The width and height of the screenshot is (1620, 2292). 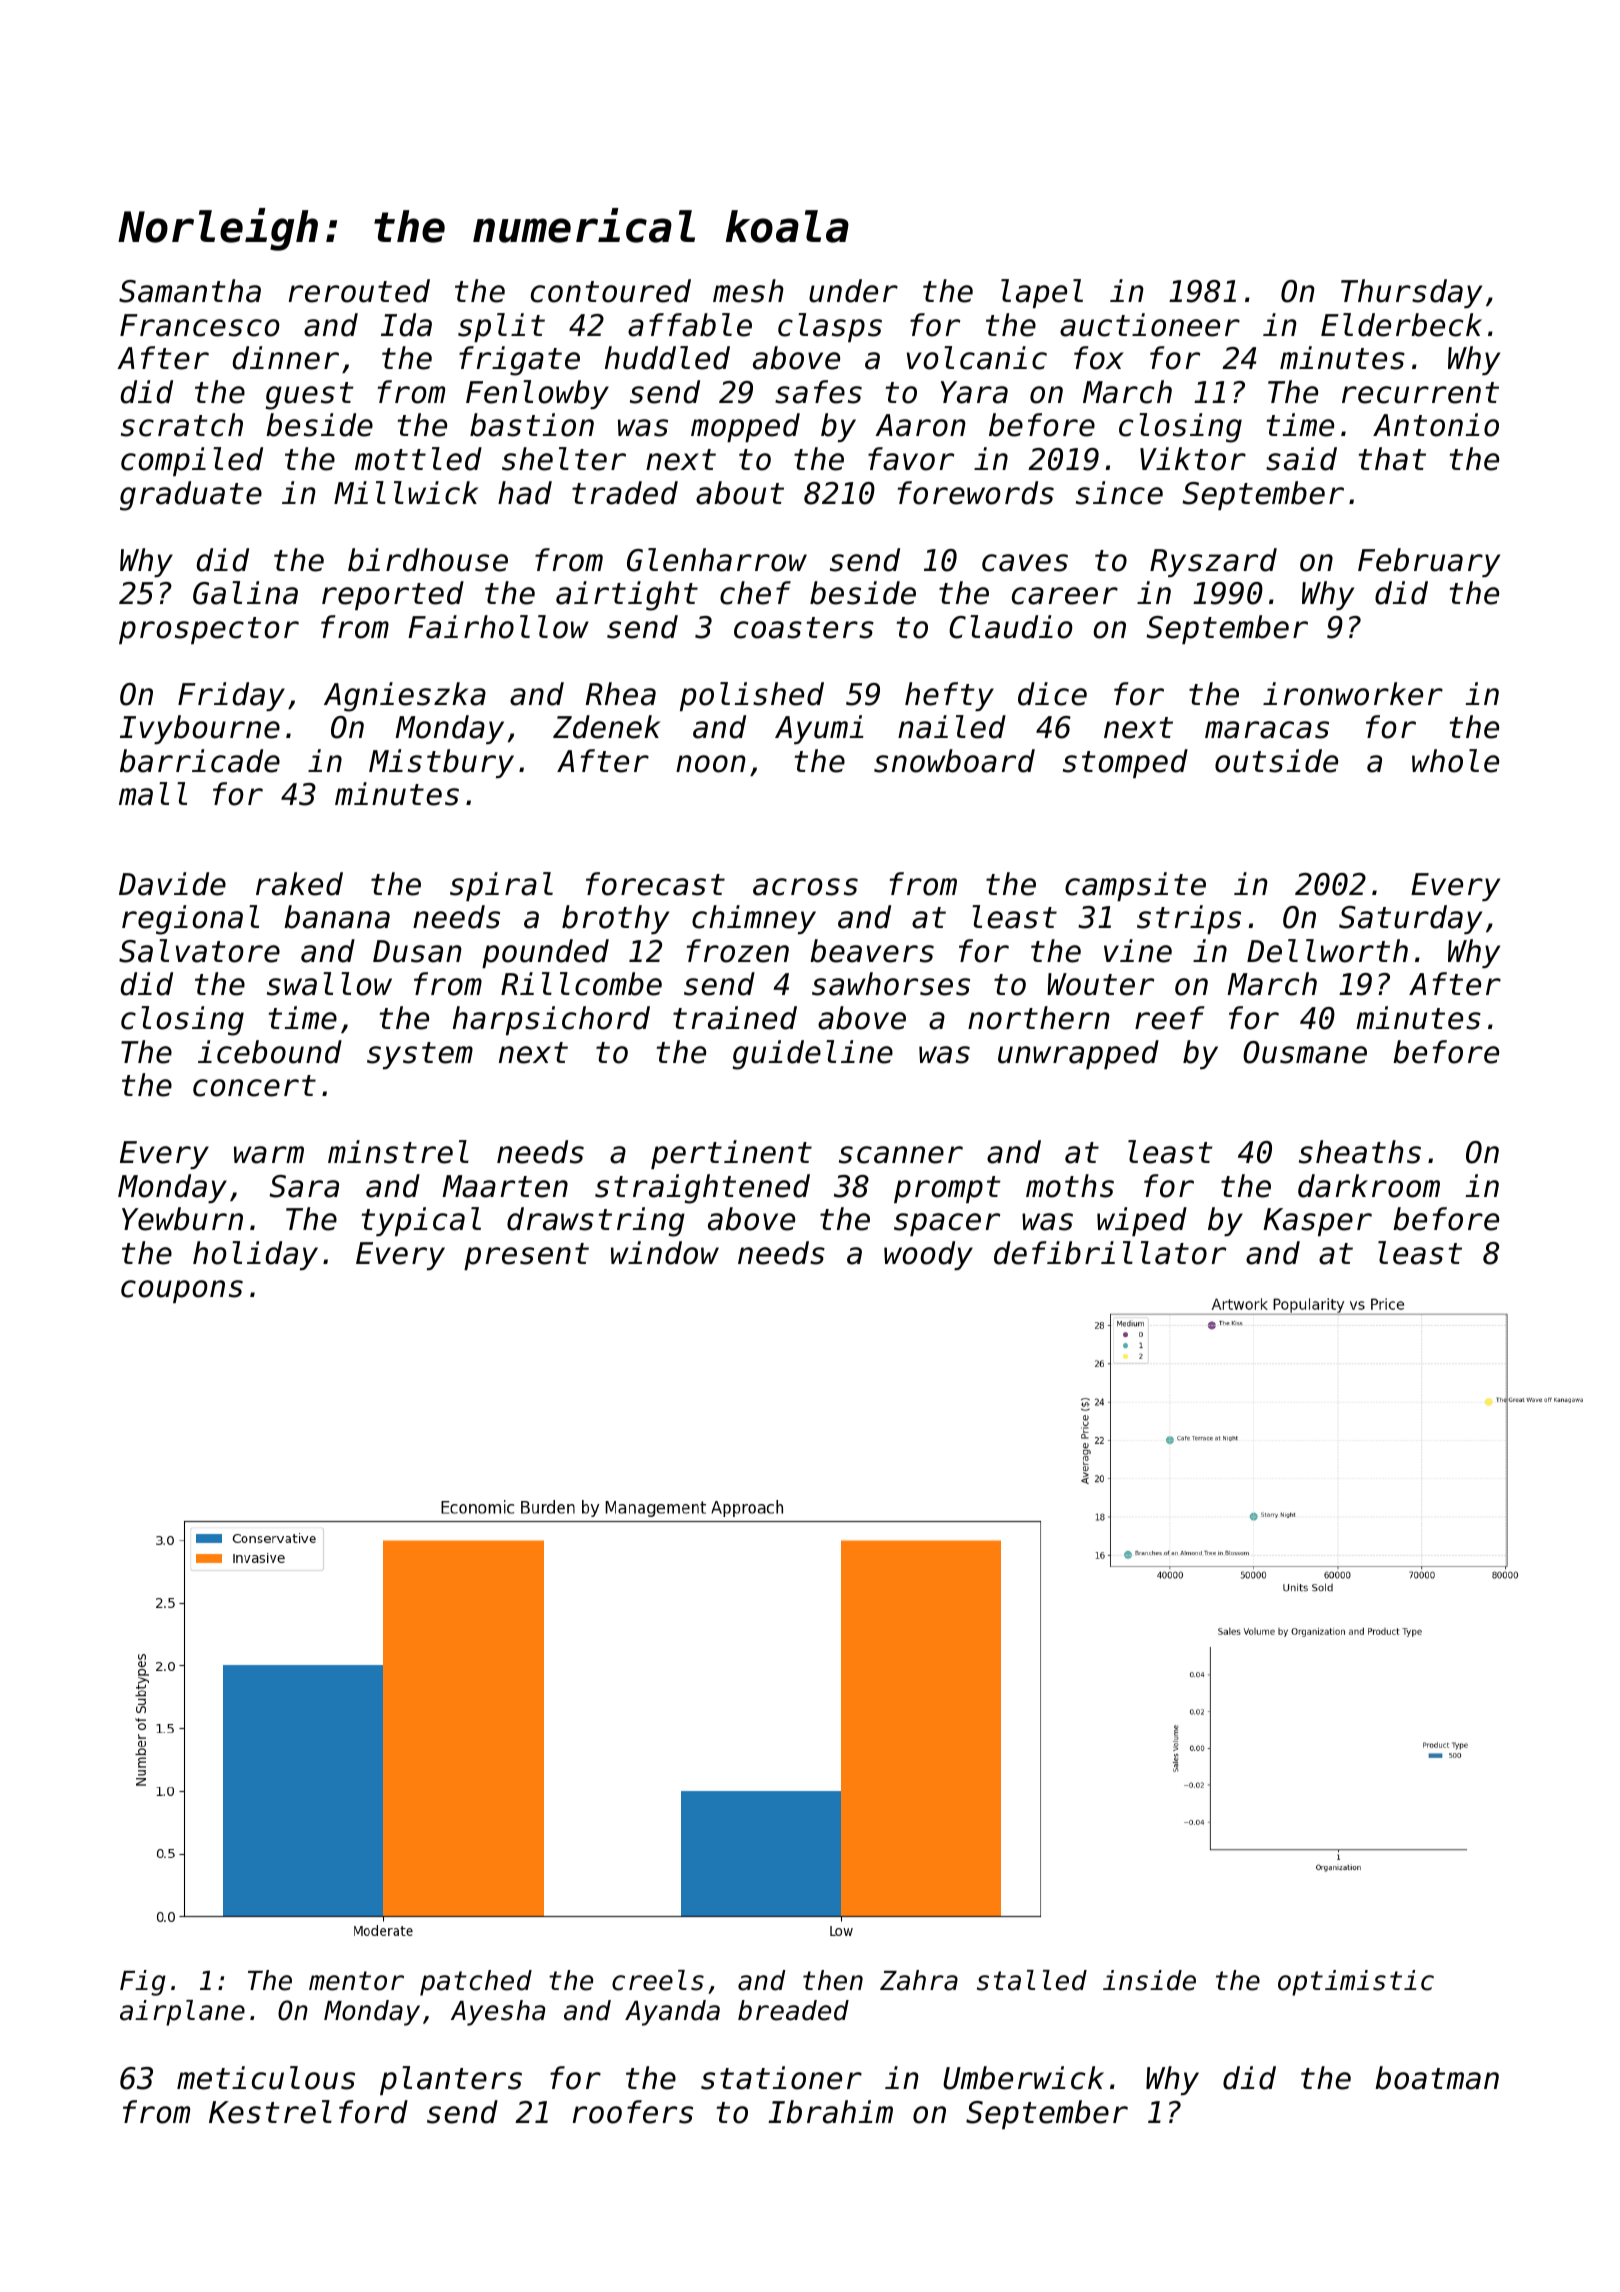 What do you see at coordinates (672, 2013) in the screenshot?
I see `Ayanda` at bounding box center [672, 2013].
